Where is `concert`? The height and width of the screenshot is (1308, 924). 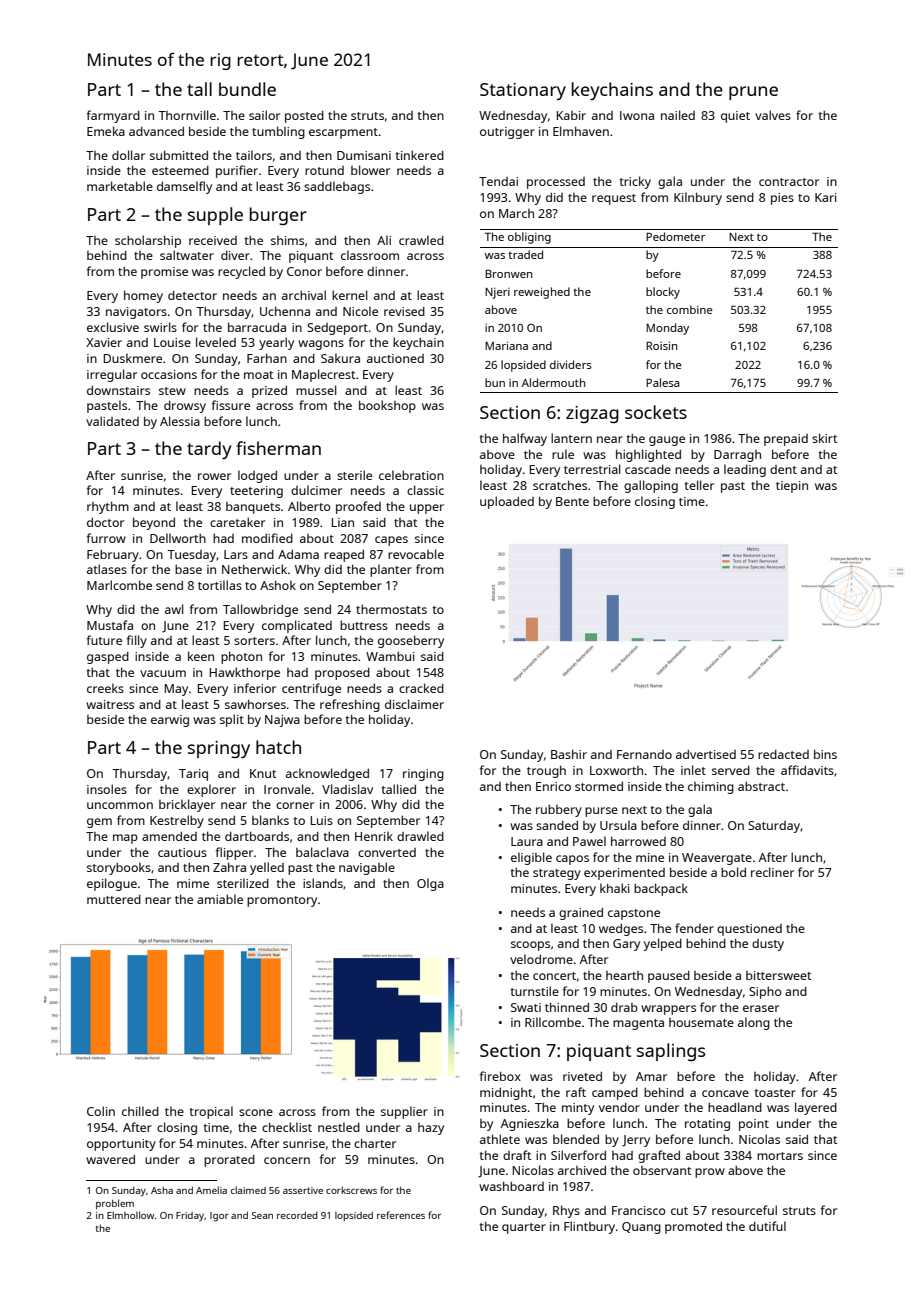
concert is located at coordinates (554, 976).
